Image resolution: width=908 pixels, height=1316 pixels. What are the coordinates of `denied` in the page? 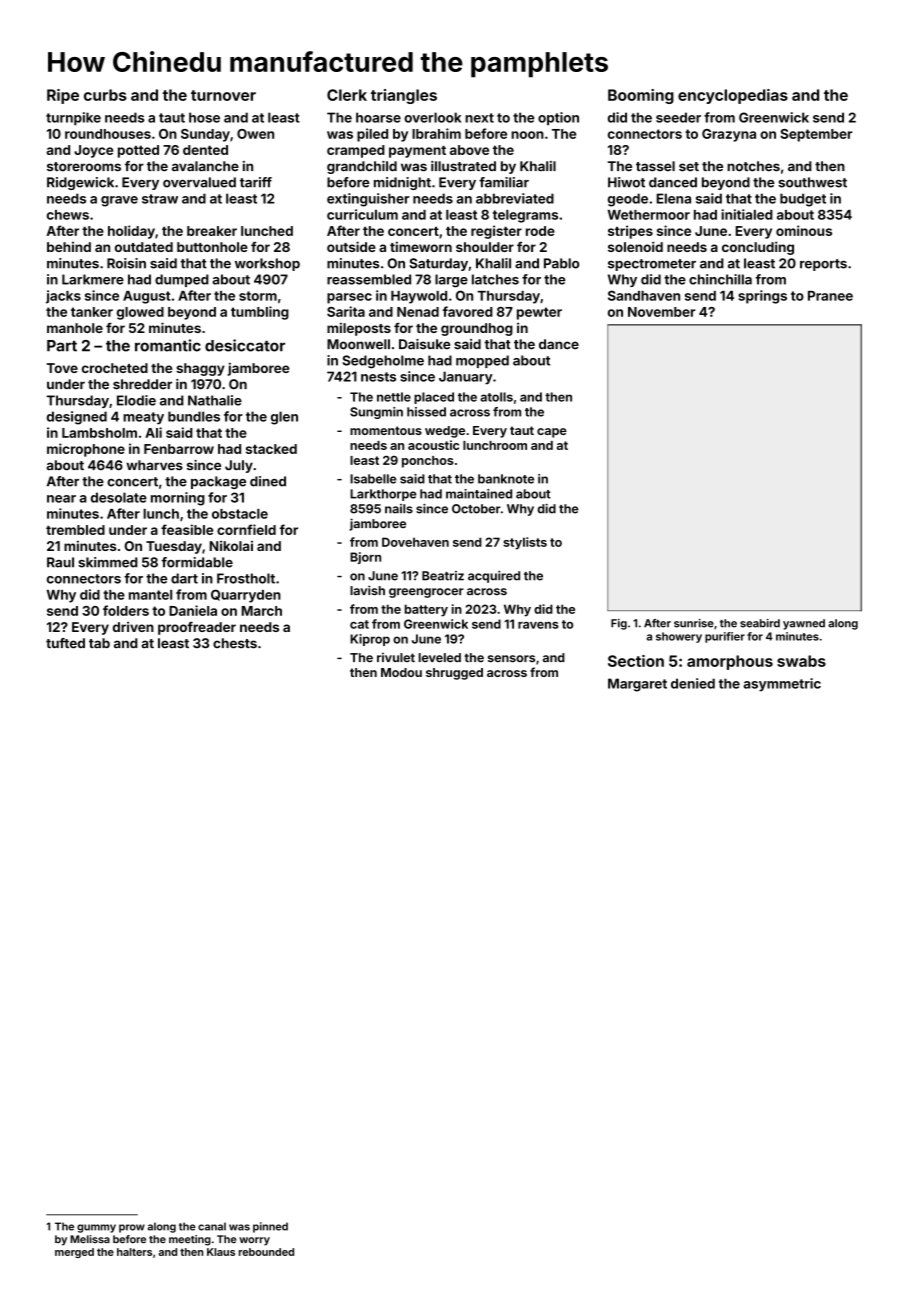 It's located at (693, 683).
